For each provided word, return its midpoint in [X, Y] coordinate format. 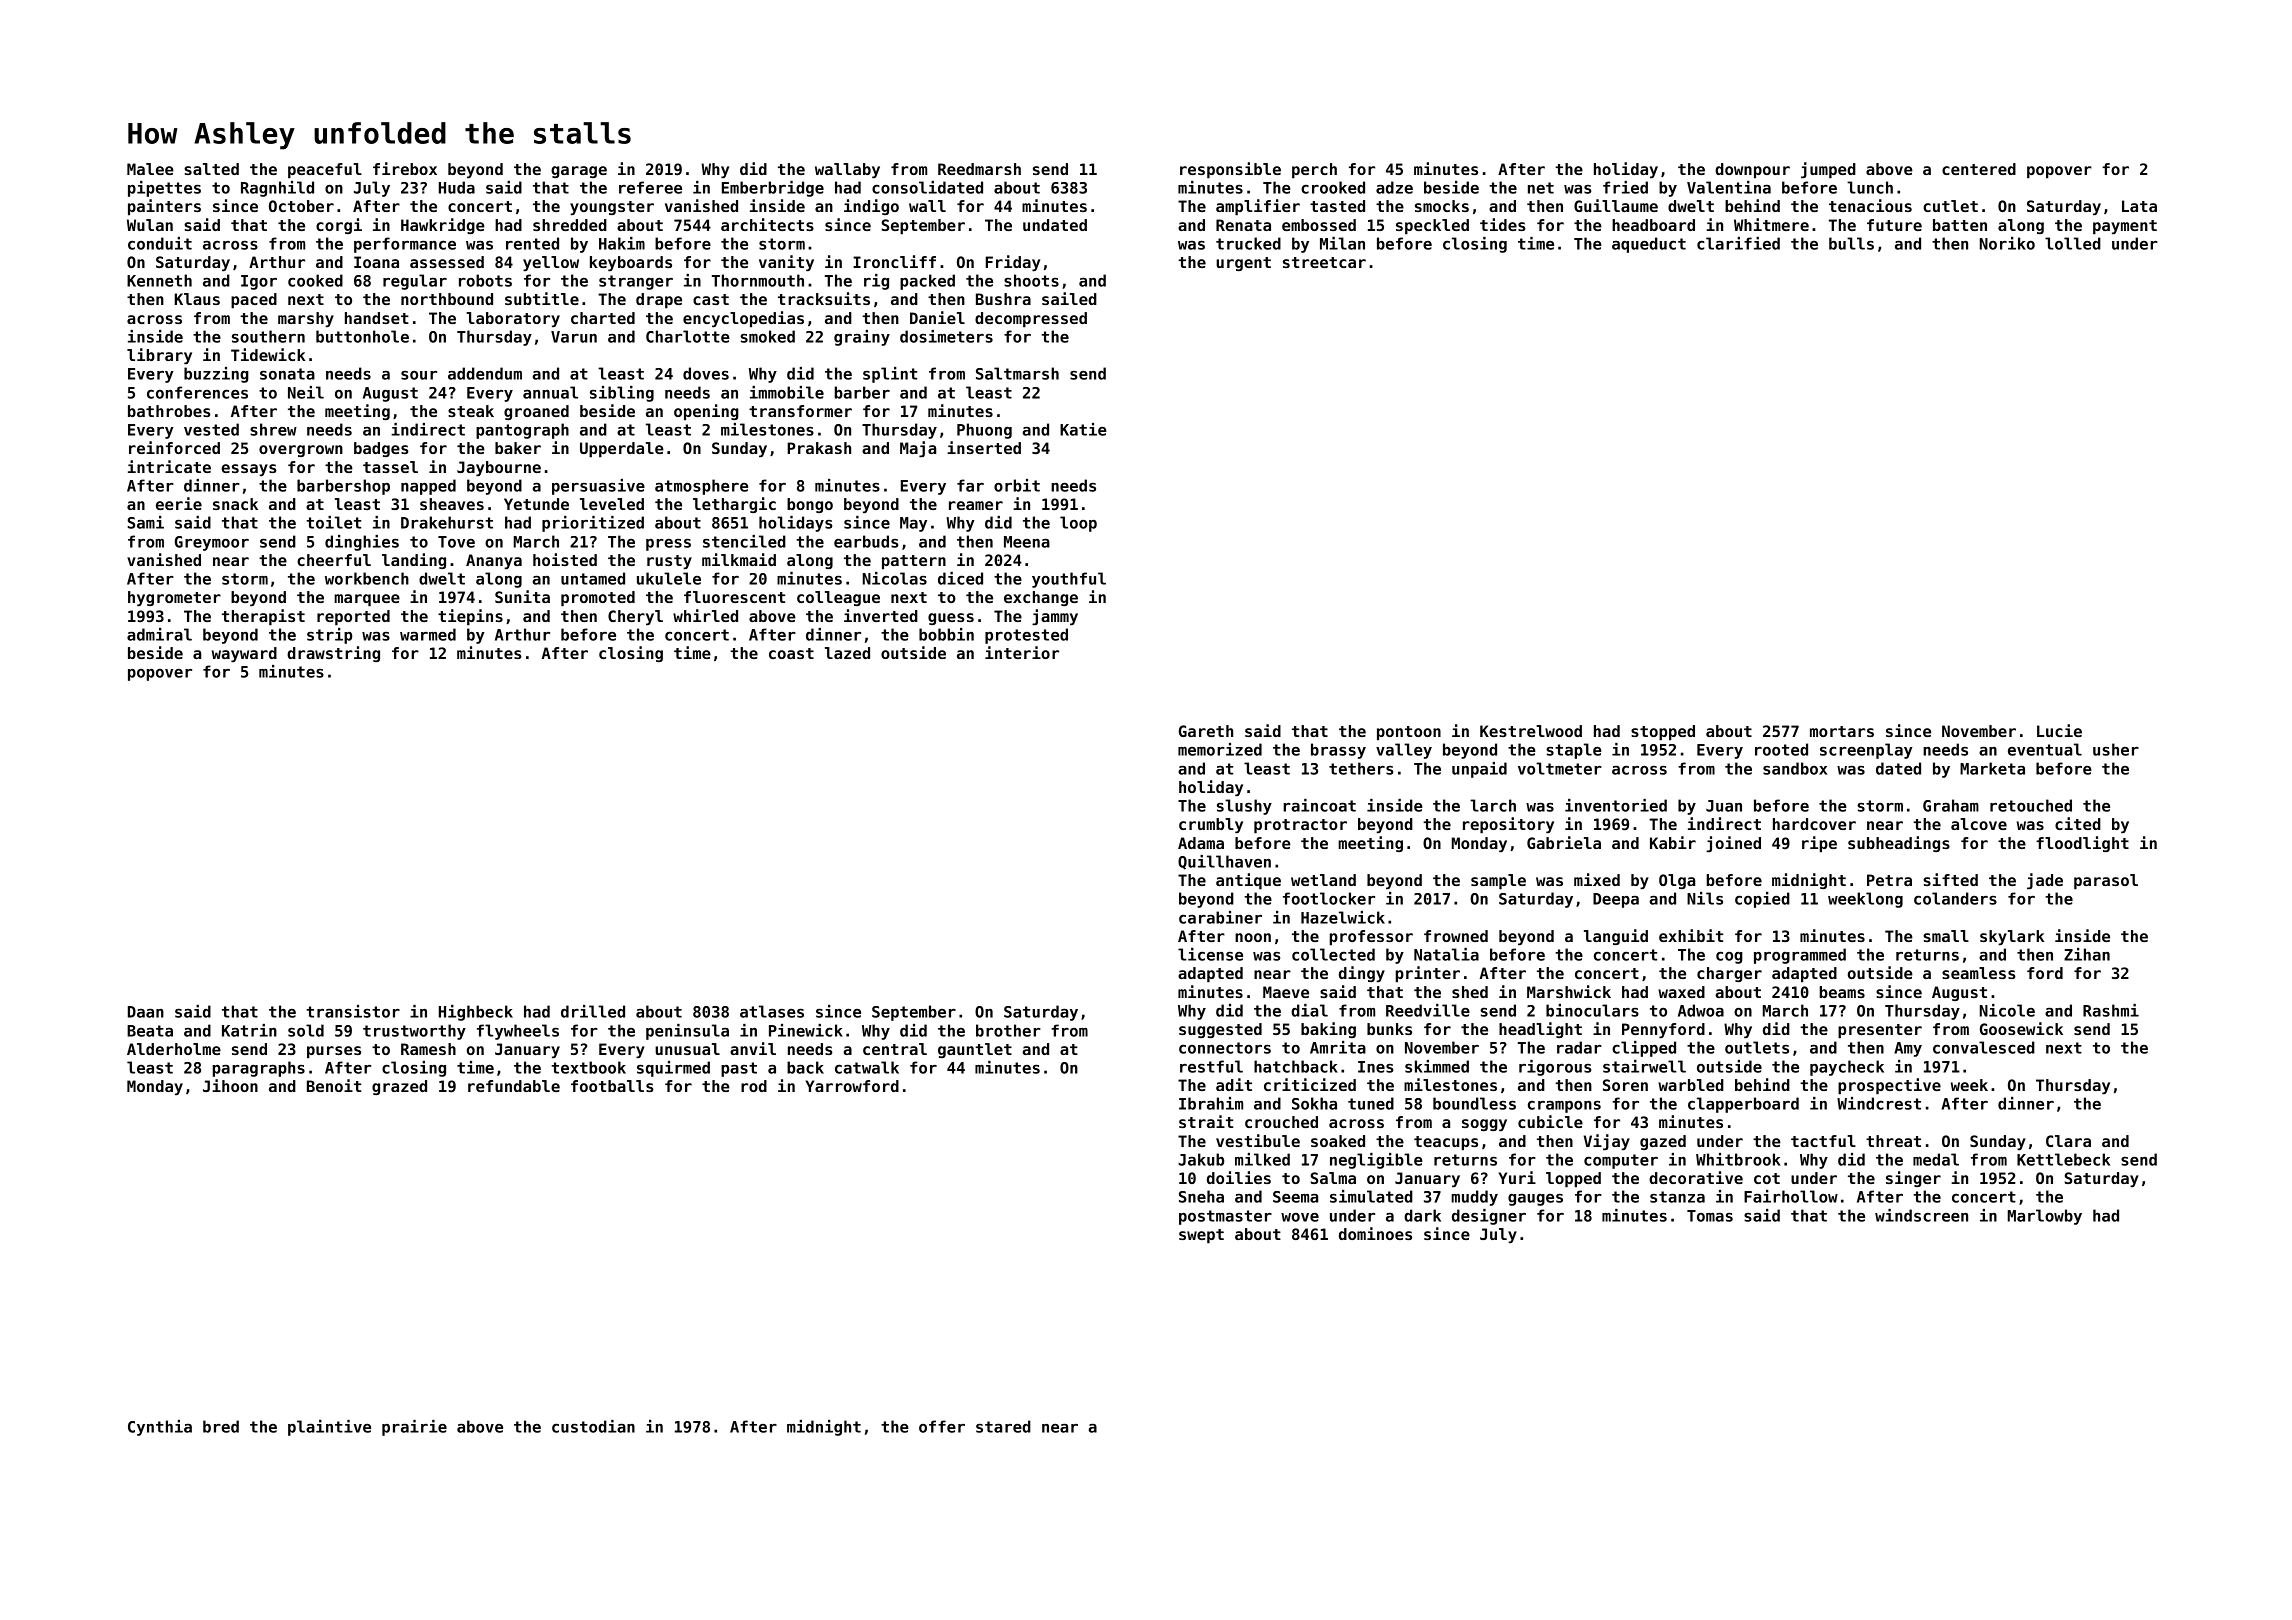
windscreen [1921, 1215]
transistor [353, 1011]
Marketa [1992, 768]
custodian [593, 1426]
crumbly [1211, 825]
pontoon [1409, 733]
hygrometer [174, 598]
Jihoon [230, 1085]
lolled [2073, 243]
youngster [612, 208]
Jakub [1201, 1159]
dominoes [1375, 1233]
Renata [1243, 225]
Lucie [2059, 730]
